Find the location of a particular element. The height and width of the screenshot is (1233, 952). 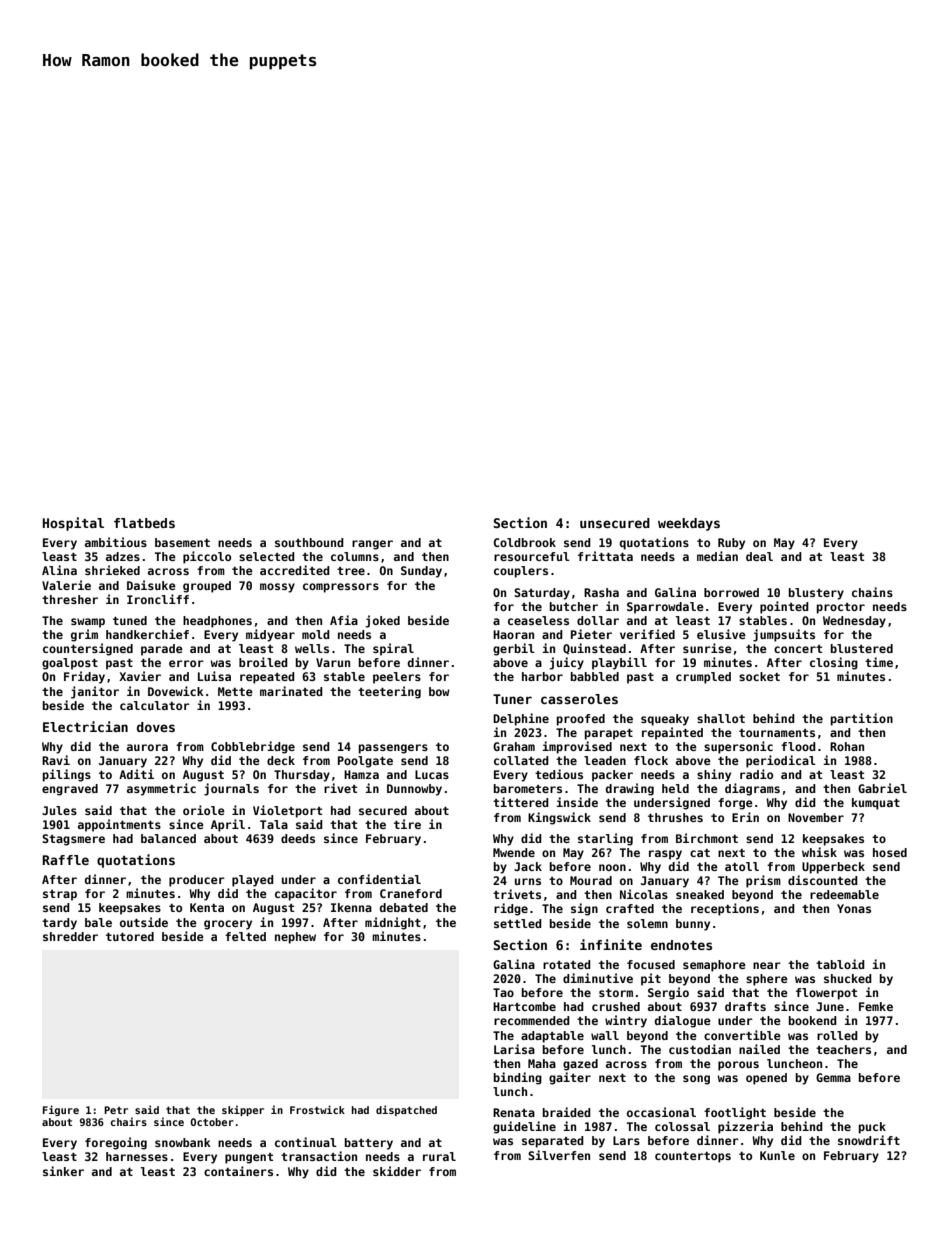

Petr is located at coordinates (116, 1110).
